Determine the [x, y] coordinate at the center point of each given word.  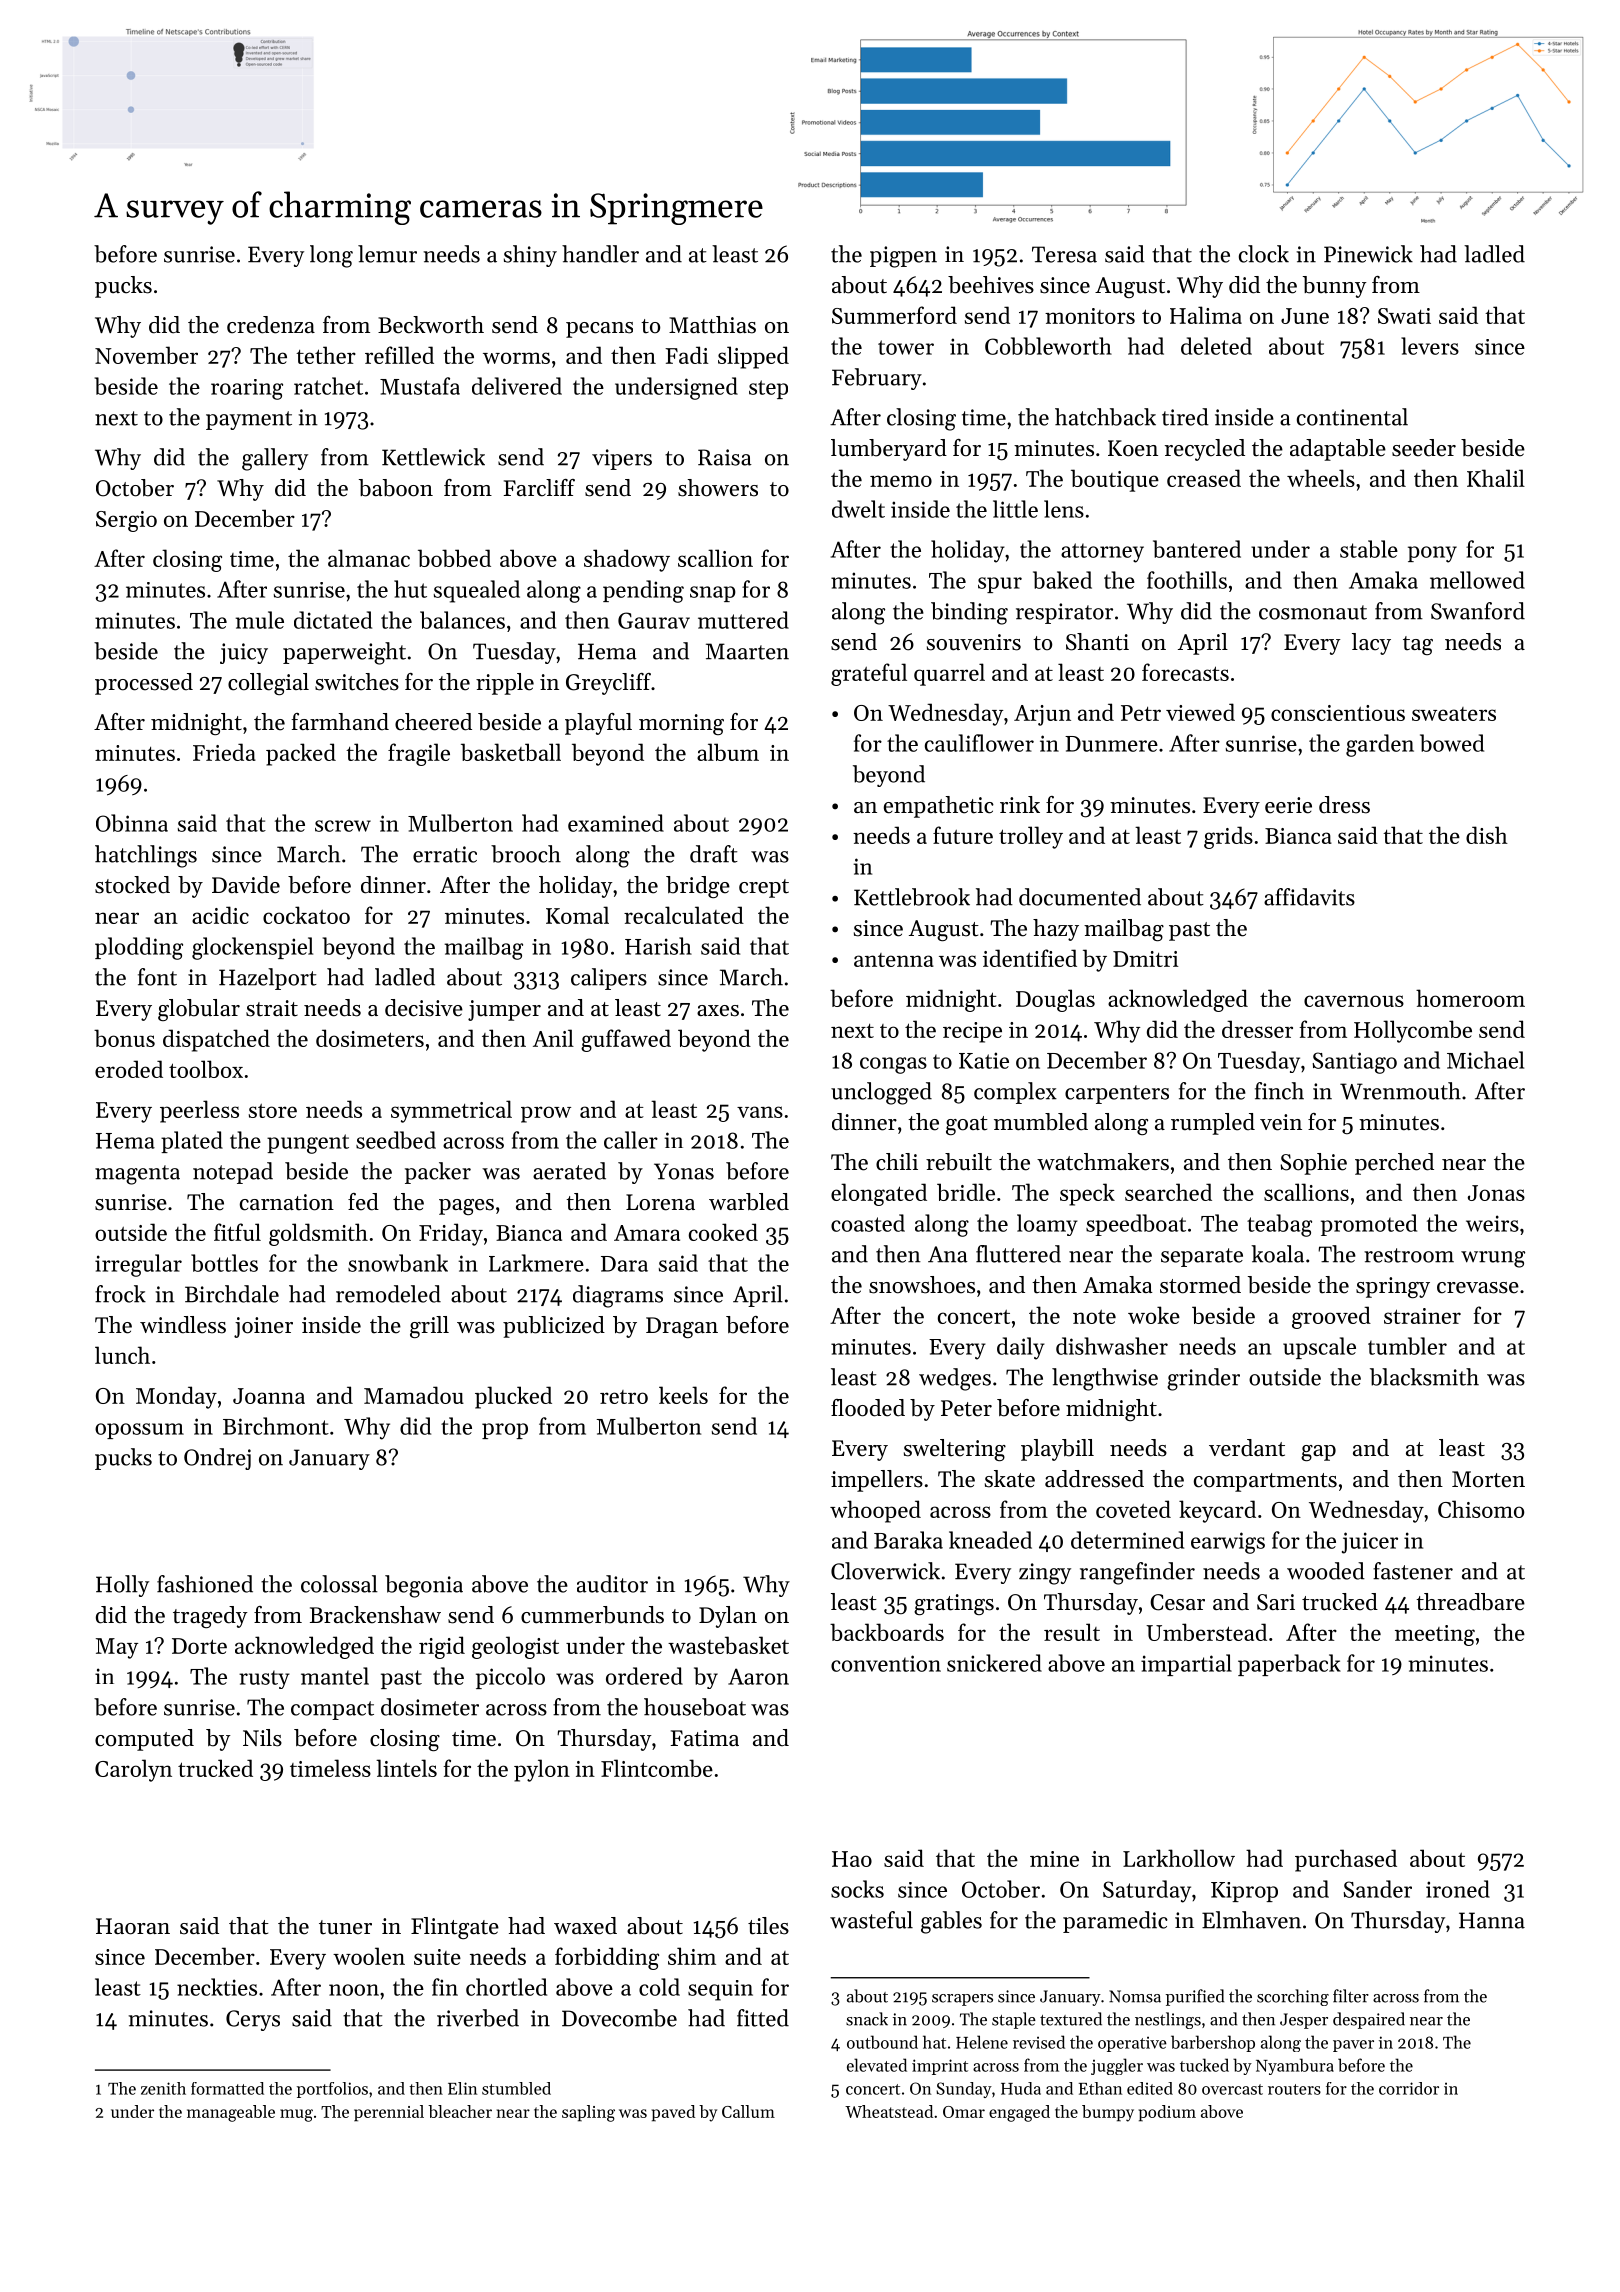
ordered [644, 1676]
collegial [268, 684]
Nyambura [1295, 2066]
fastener [1413, 1571]
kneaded [990, 1540]
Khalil [1496, 478]
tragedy [210, 1617]
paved [673, 2113]
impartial [1186, 1665]
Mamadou [414, 1395]
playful [598, 724]
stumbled [516, 2088]
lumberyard [889, 450]
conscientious [1338, 713]
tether [326, 355]
